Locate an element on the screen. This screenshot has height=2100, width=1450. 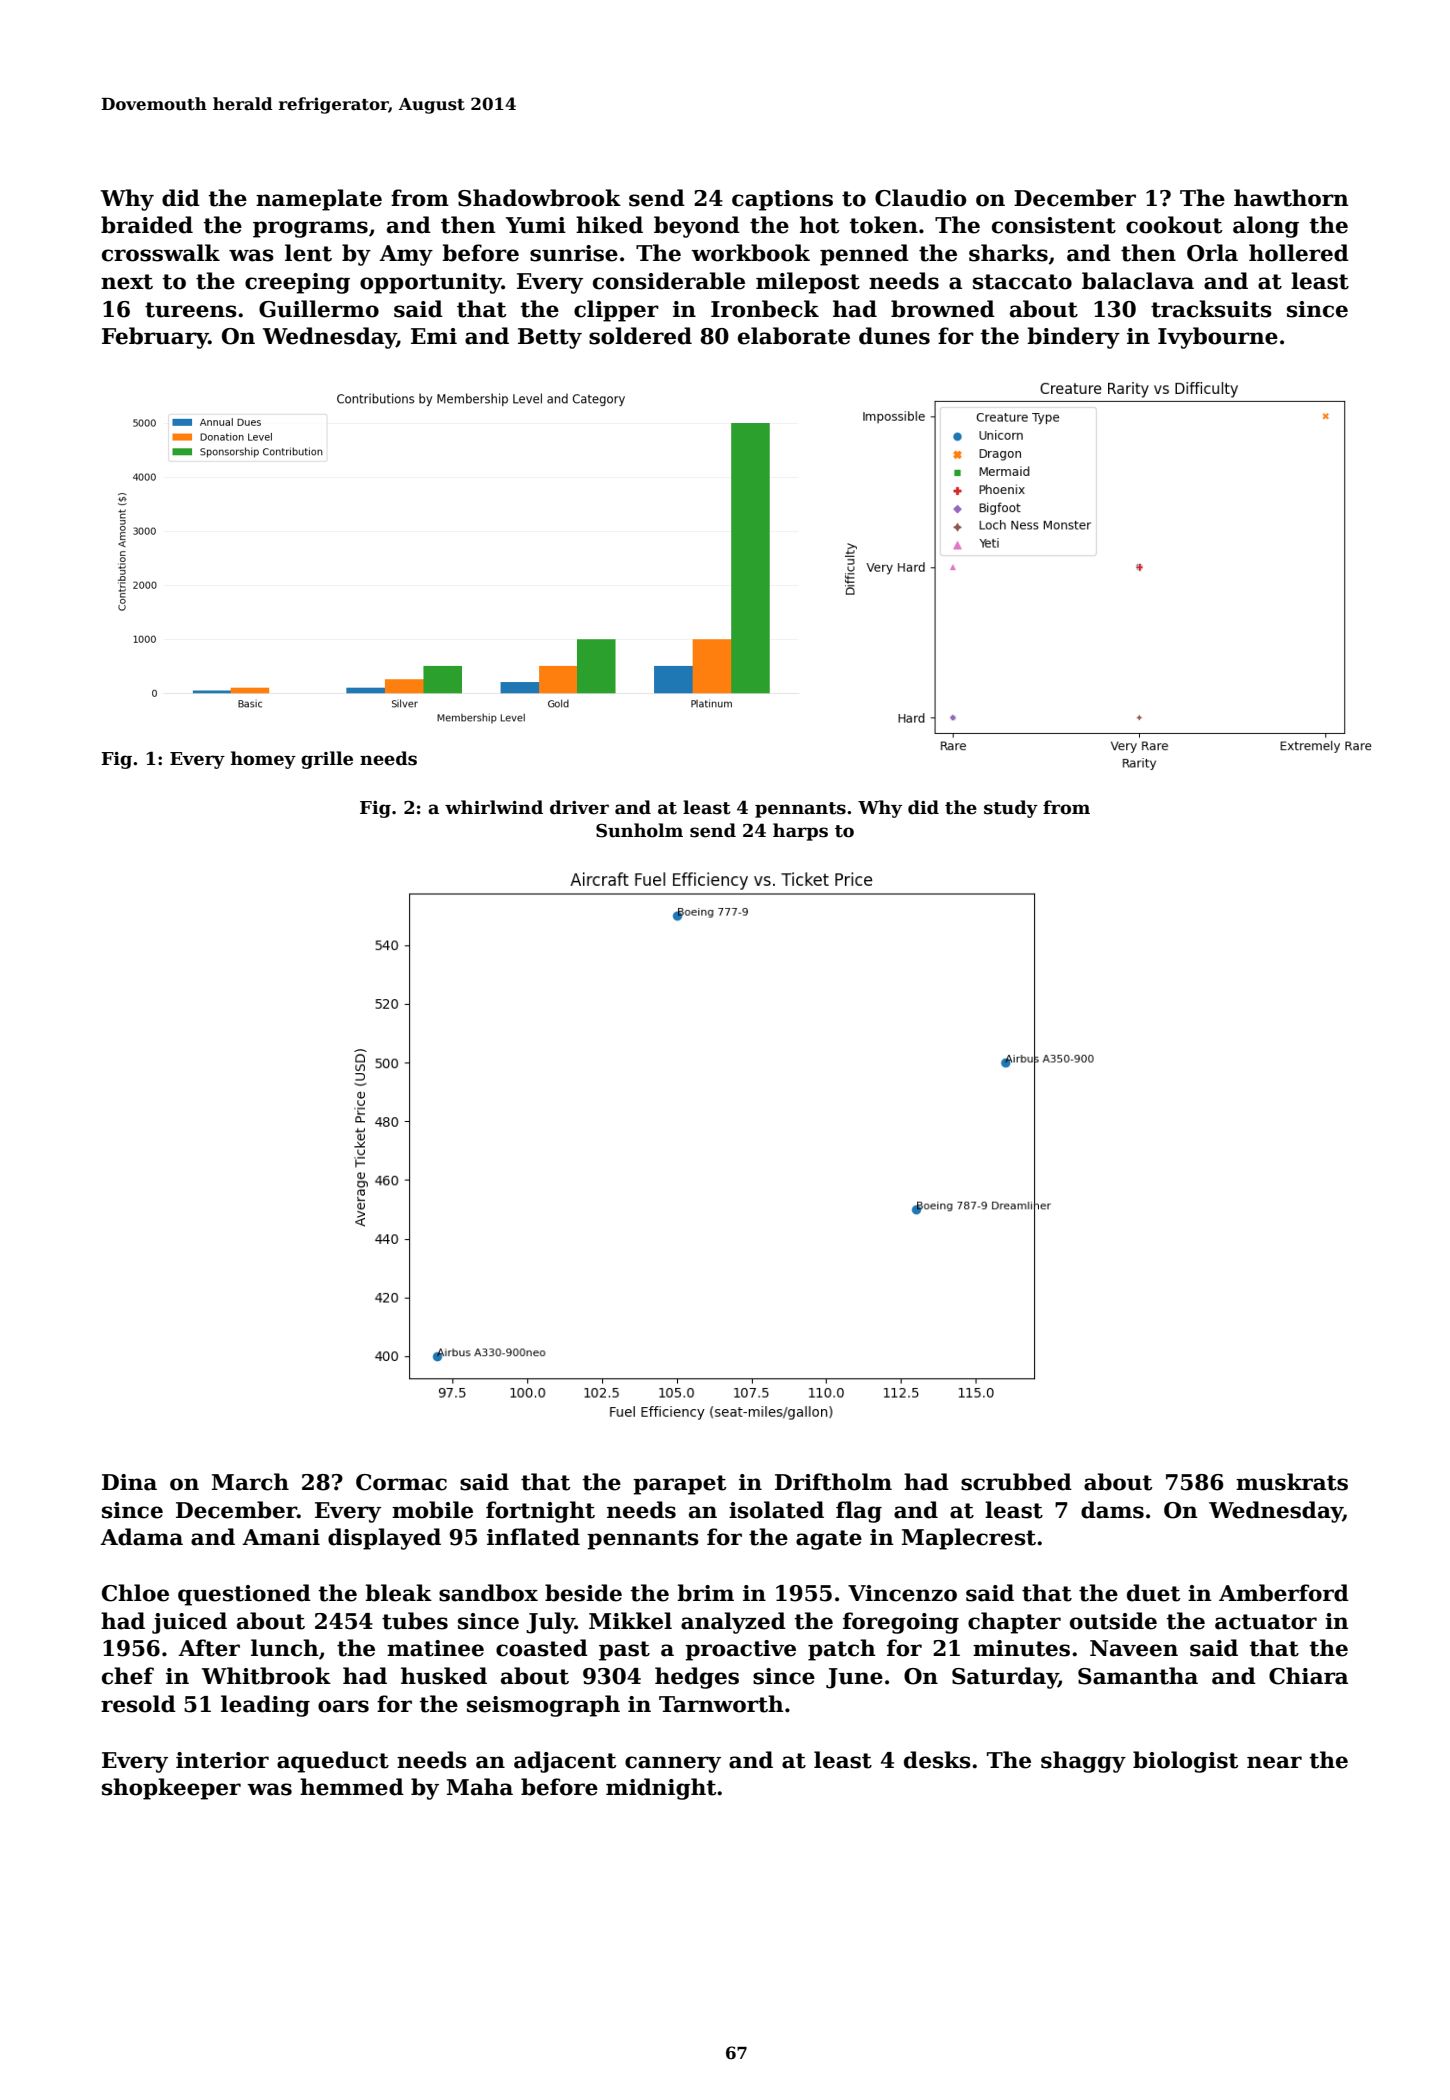
Dina is located at coordinates (129, 1482).
